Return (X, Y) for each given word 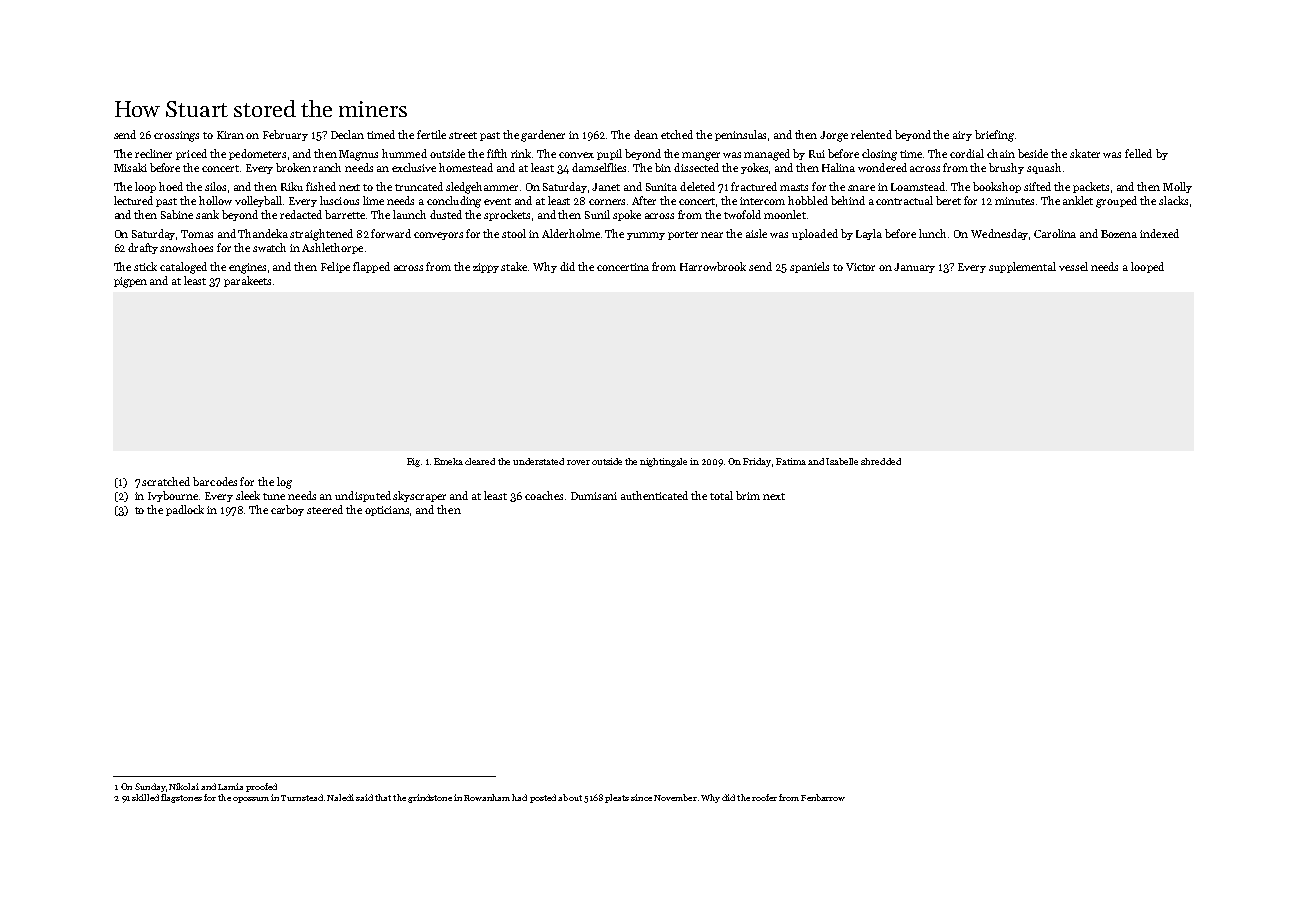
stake (514, 266)
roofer (764, 797)
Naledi (340, 797)
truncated (419, 186)
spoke (627, 215)
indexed (1159, 233)
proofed (261, 787)
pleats (617, 798)
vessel (1073, 266)
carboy (287, 510)
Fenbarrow (823, 797)
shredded (881, 461)
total (721, 495)
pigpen (130, 282)
